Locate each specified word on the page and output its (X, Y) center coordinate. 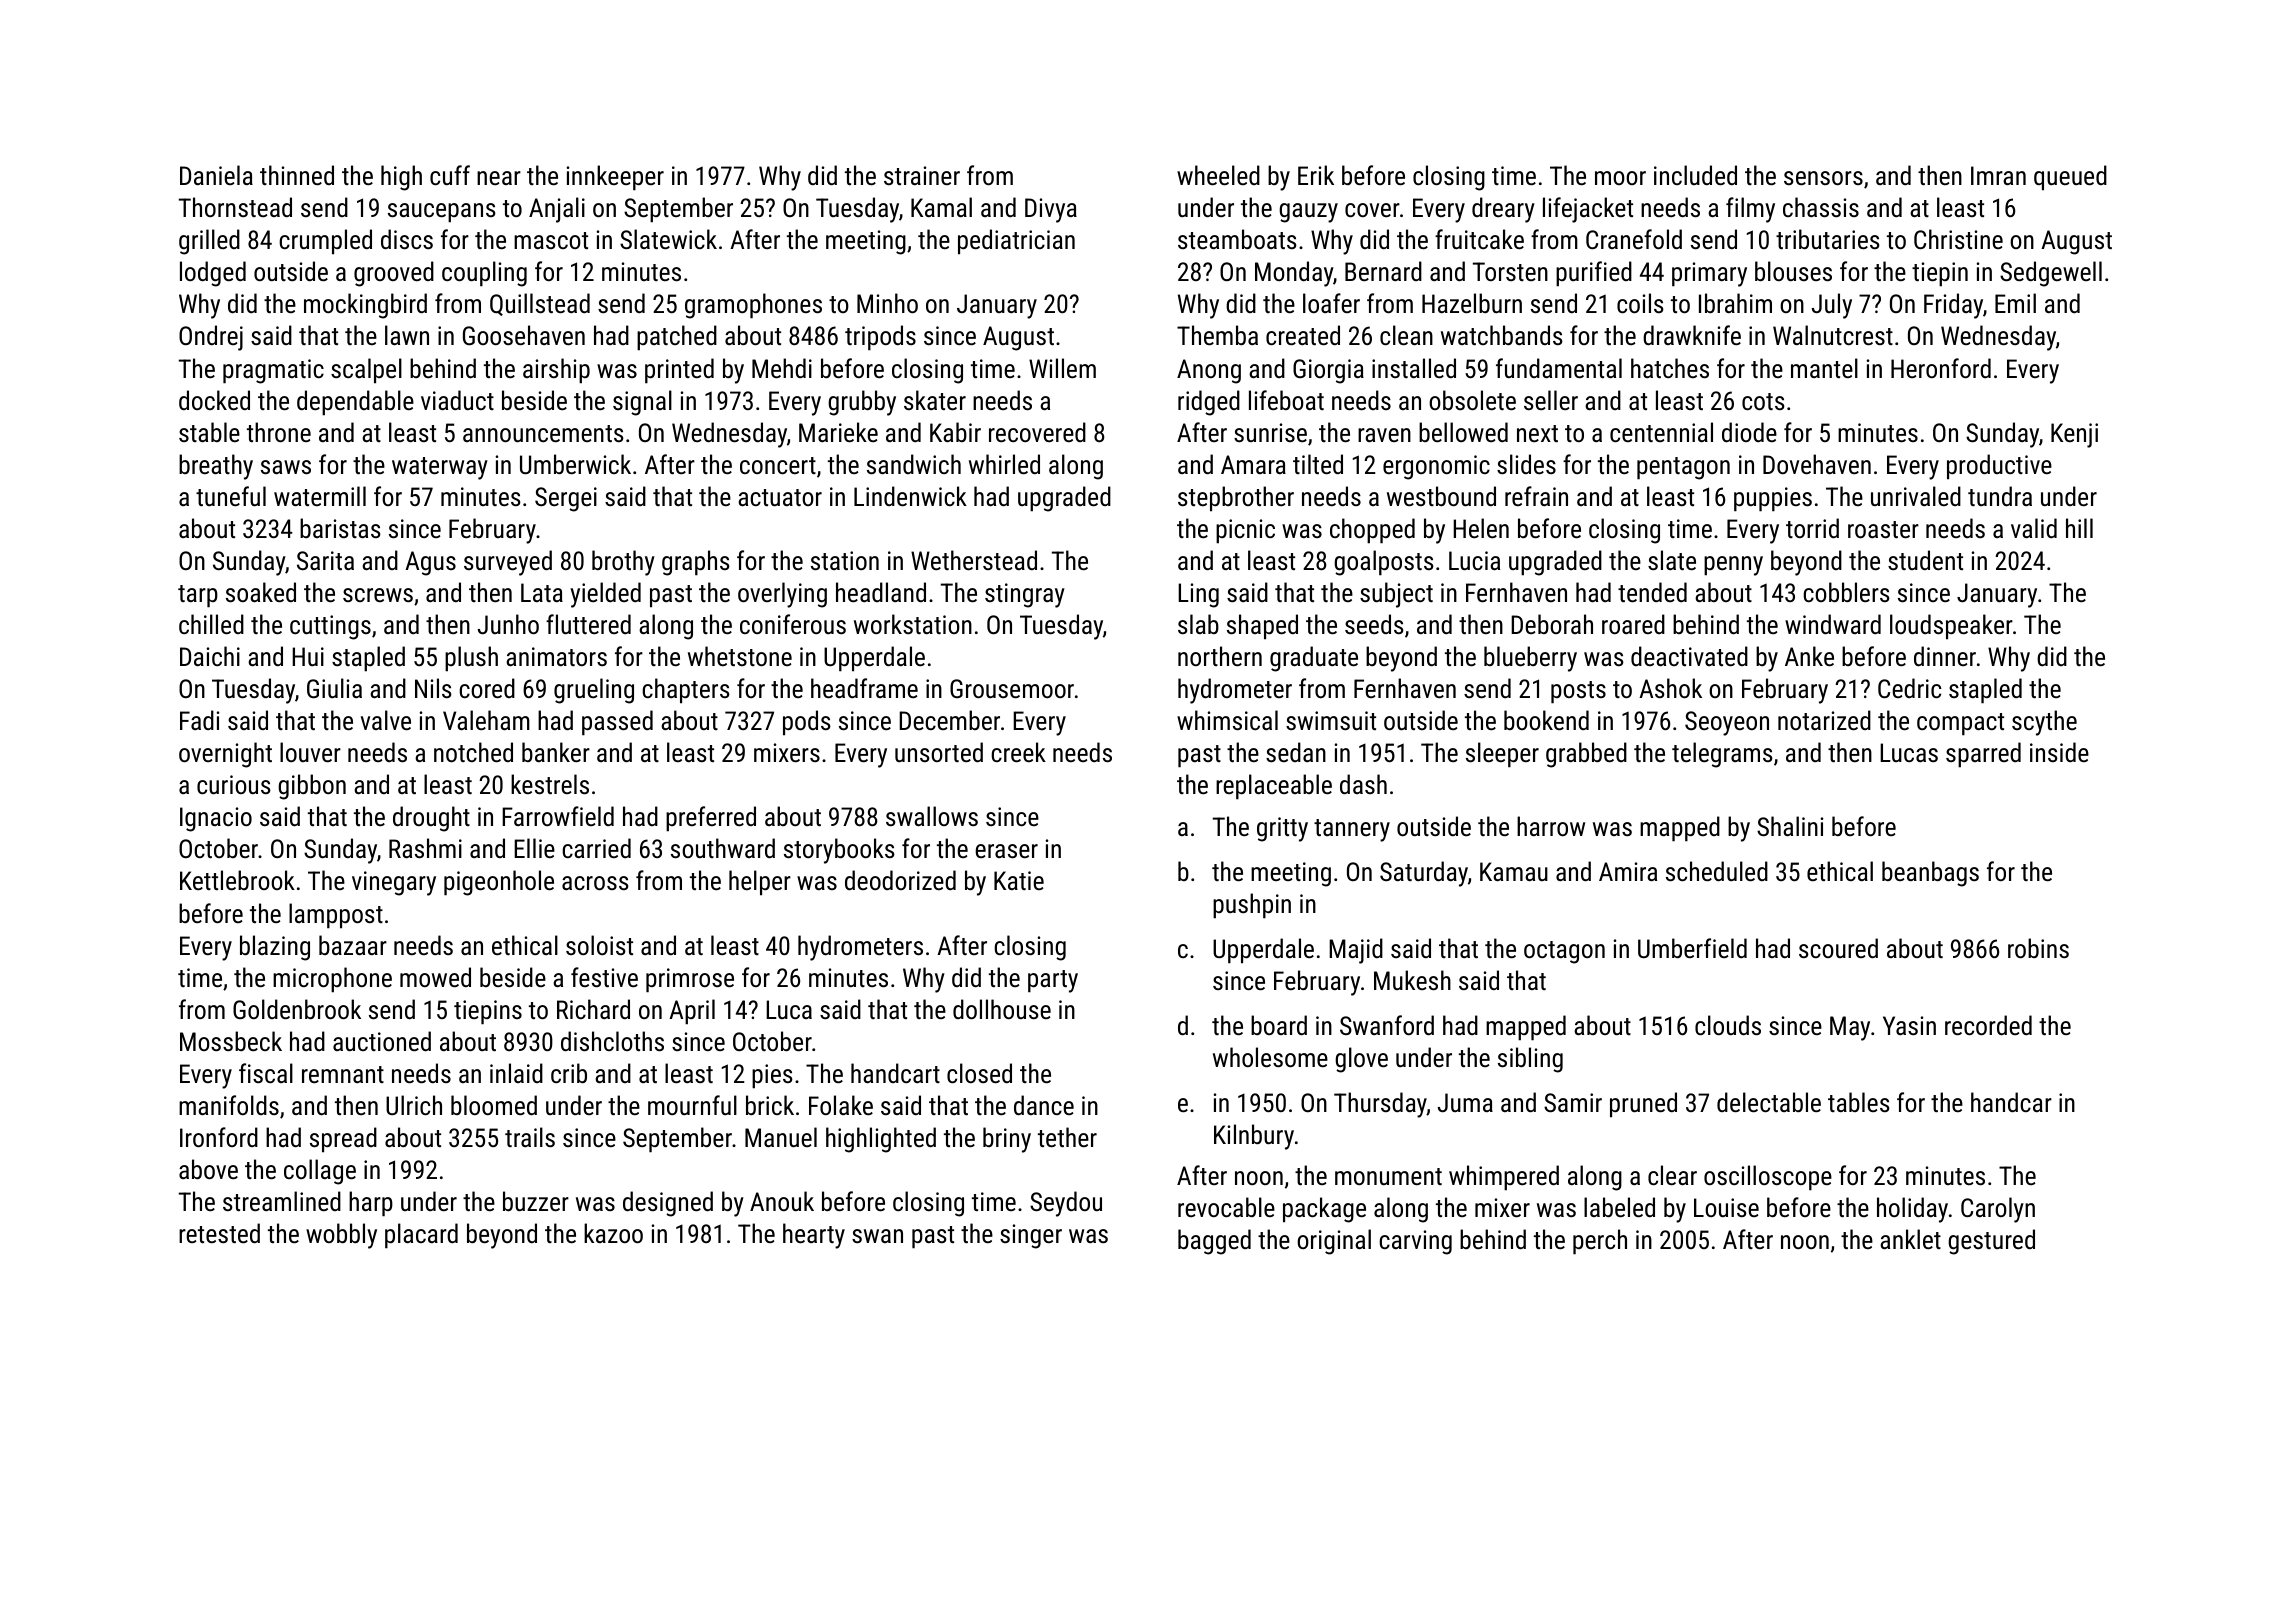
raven (1384, 435)
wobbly (341, 1236)
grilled (209, 242)
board (1279, 1025)
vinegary (394, 883)
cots (1763, 401)
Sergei (566, 499)
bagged (1214, 1242)
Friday (1953, 306)
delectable (1769, 1102)
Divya (1051, 210)
